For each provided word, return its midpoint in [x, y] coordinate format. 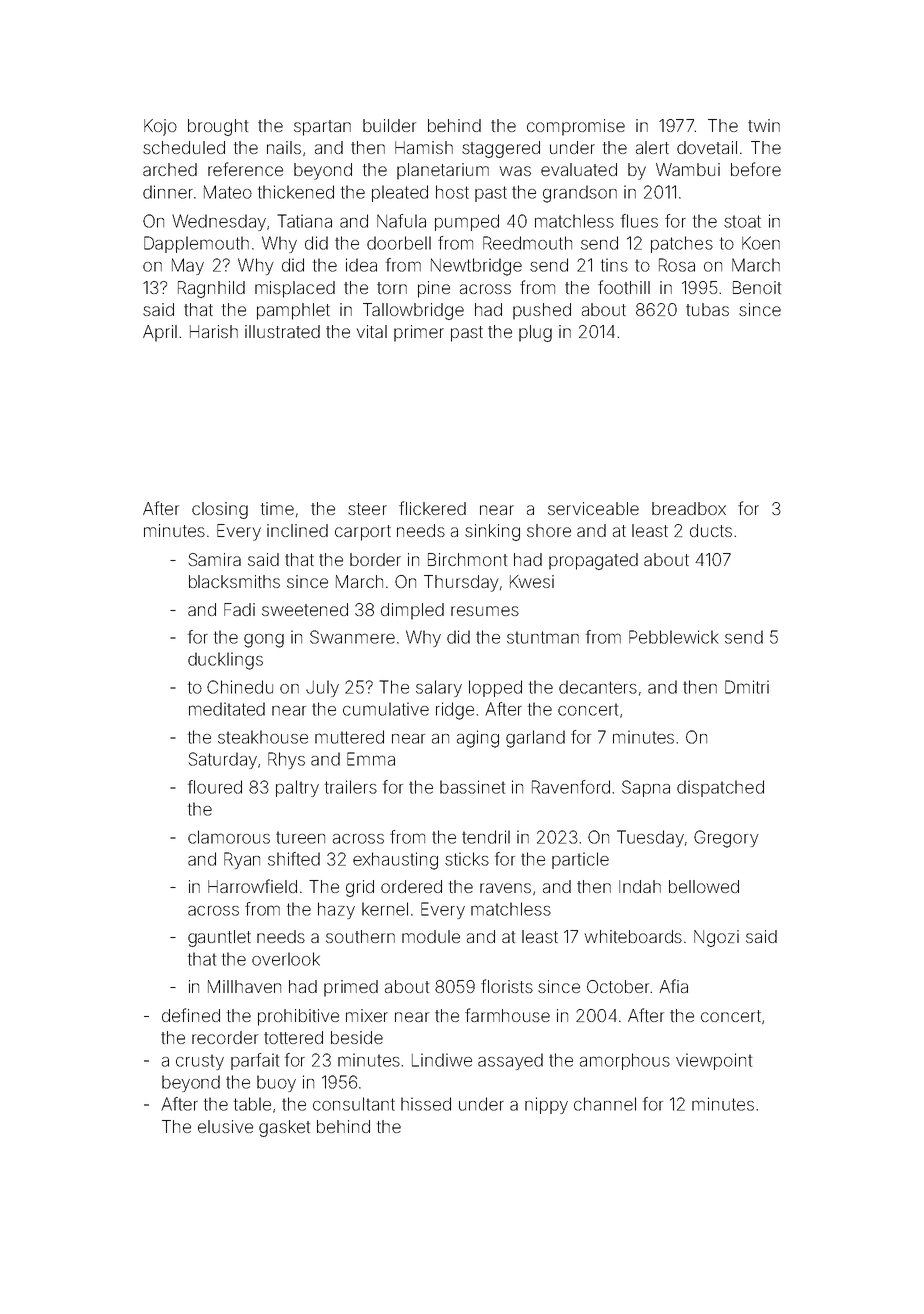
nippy [546, 1105]
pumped [467, 222]
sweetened [305, 609]
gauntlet [219, 938]
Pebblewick [674, 637]
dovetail [707, 147]
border [375, 559]
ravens [505, 888]
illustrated [282, 331]
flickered [432, 508]
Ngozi [716, 938]
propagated [593, 561]
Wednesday [219, 222]
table [252, 1104]
